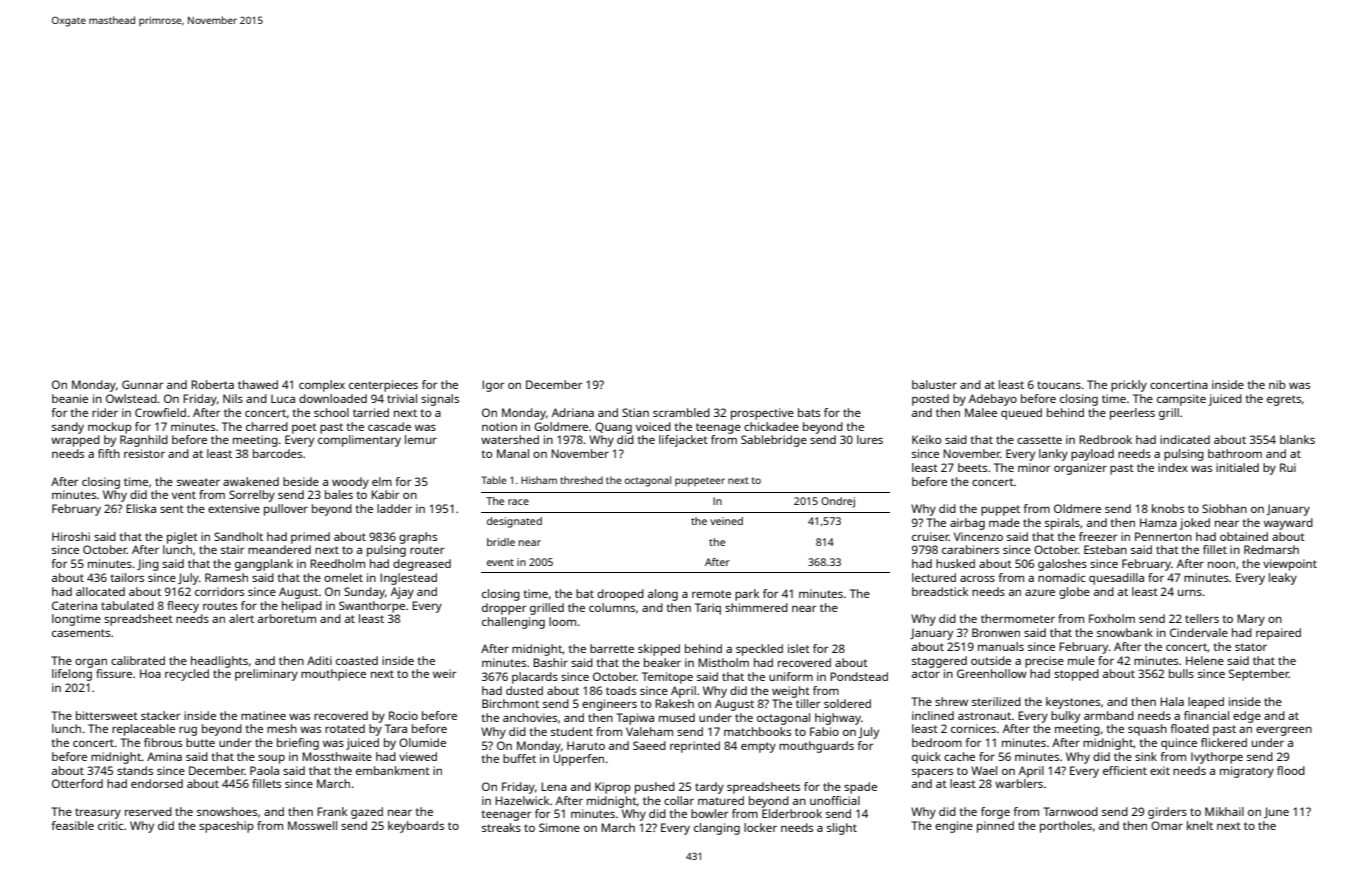 The height and width of the screenshot is (887, 1372). Describe the element at coordinates (142, 384) in the screenshot. I see `Gunnar` at that location.
